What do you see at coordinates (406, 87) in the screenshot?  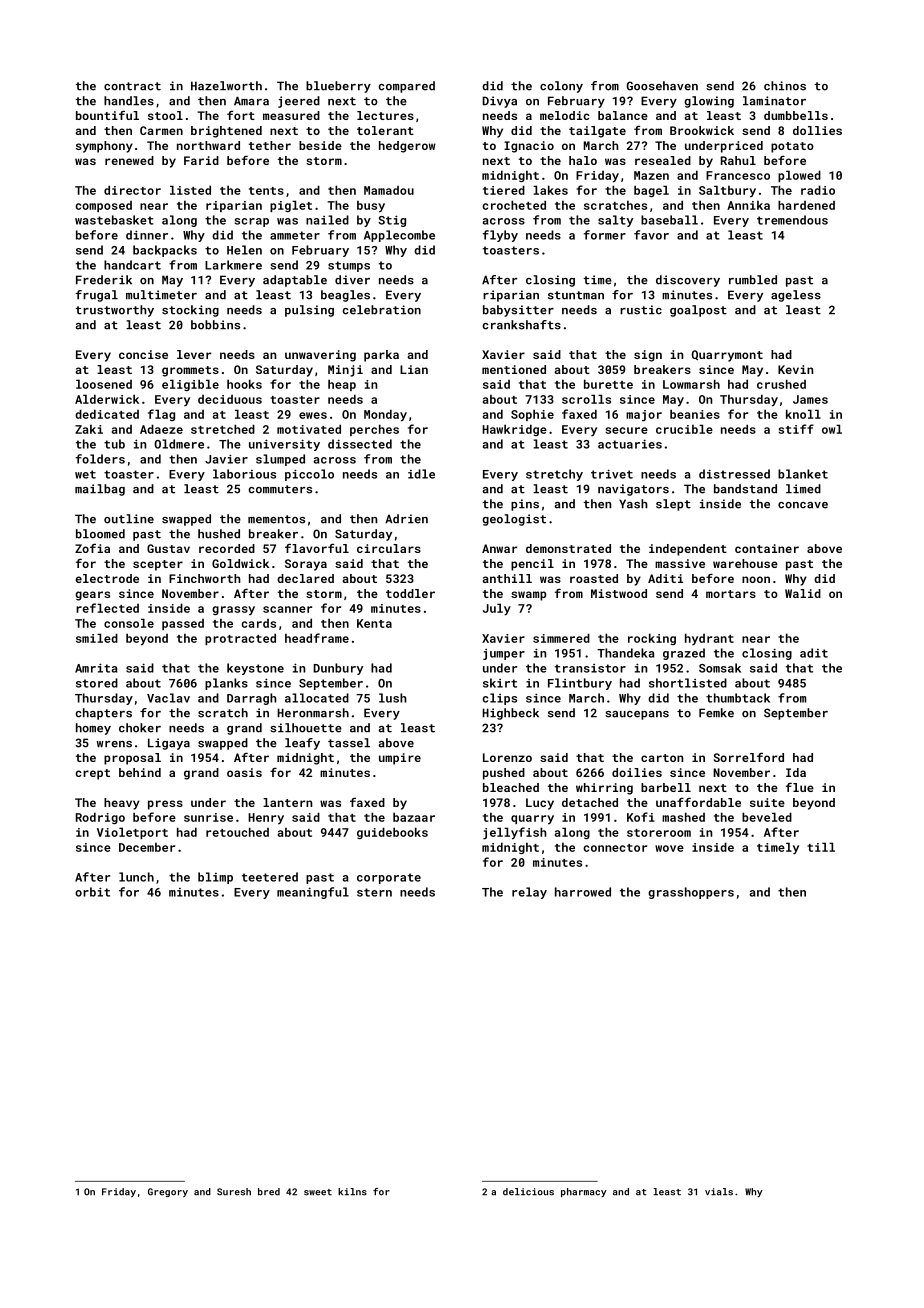 I see `compared` at bounding box center [406, 87].
